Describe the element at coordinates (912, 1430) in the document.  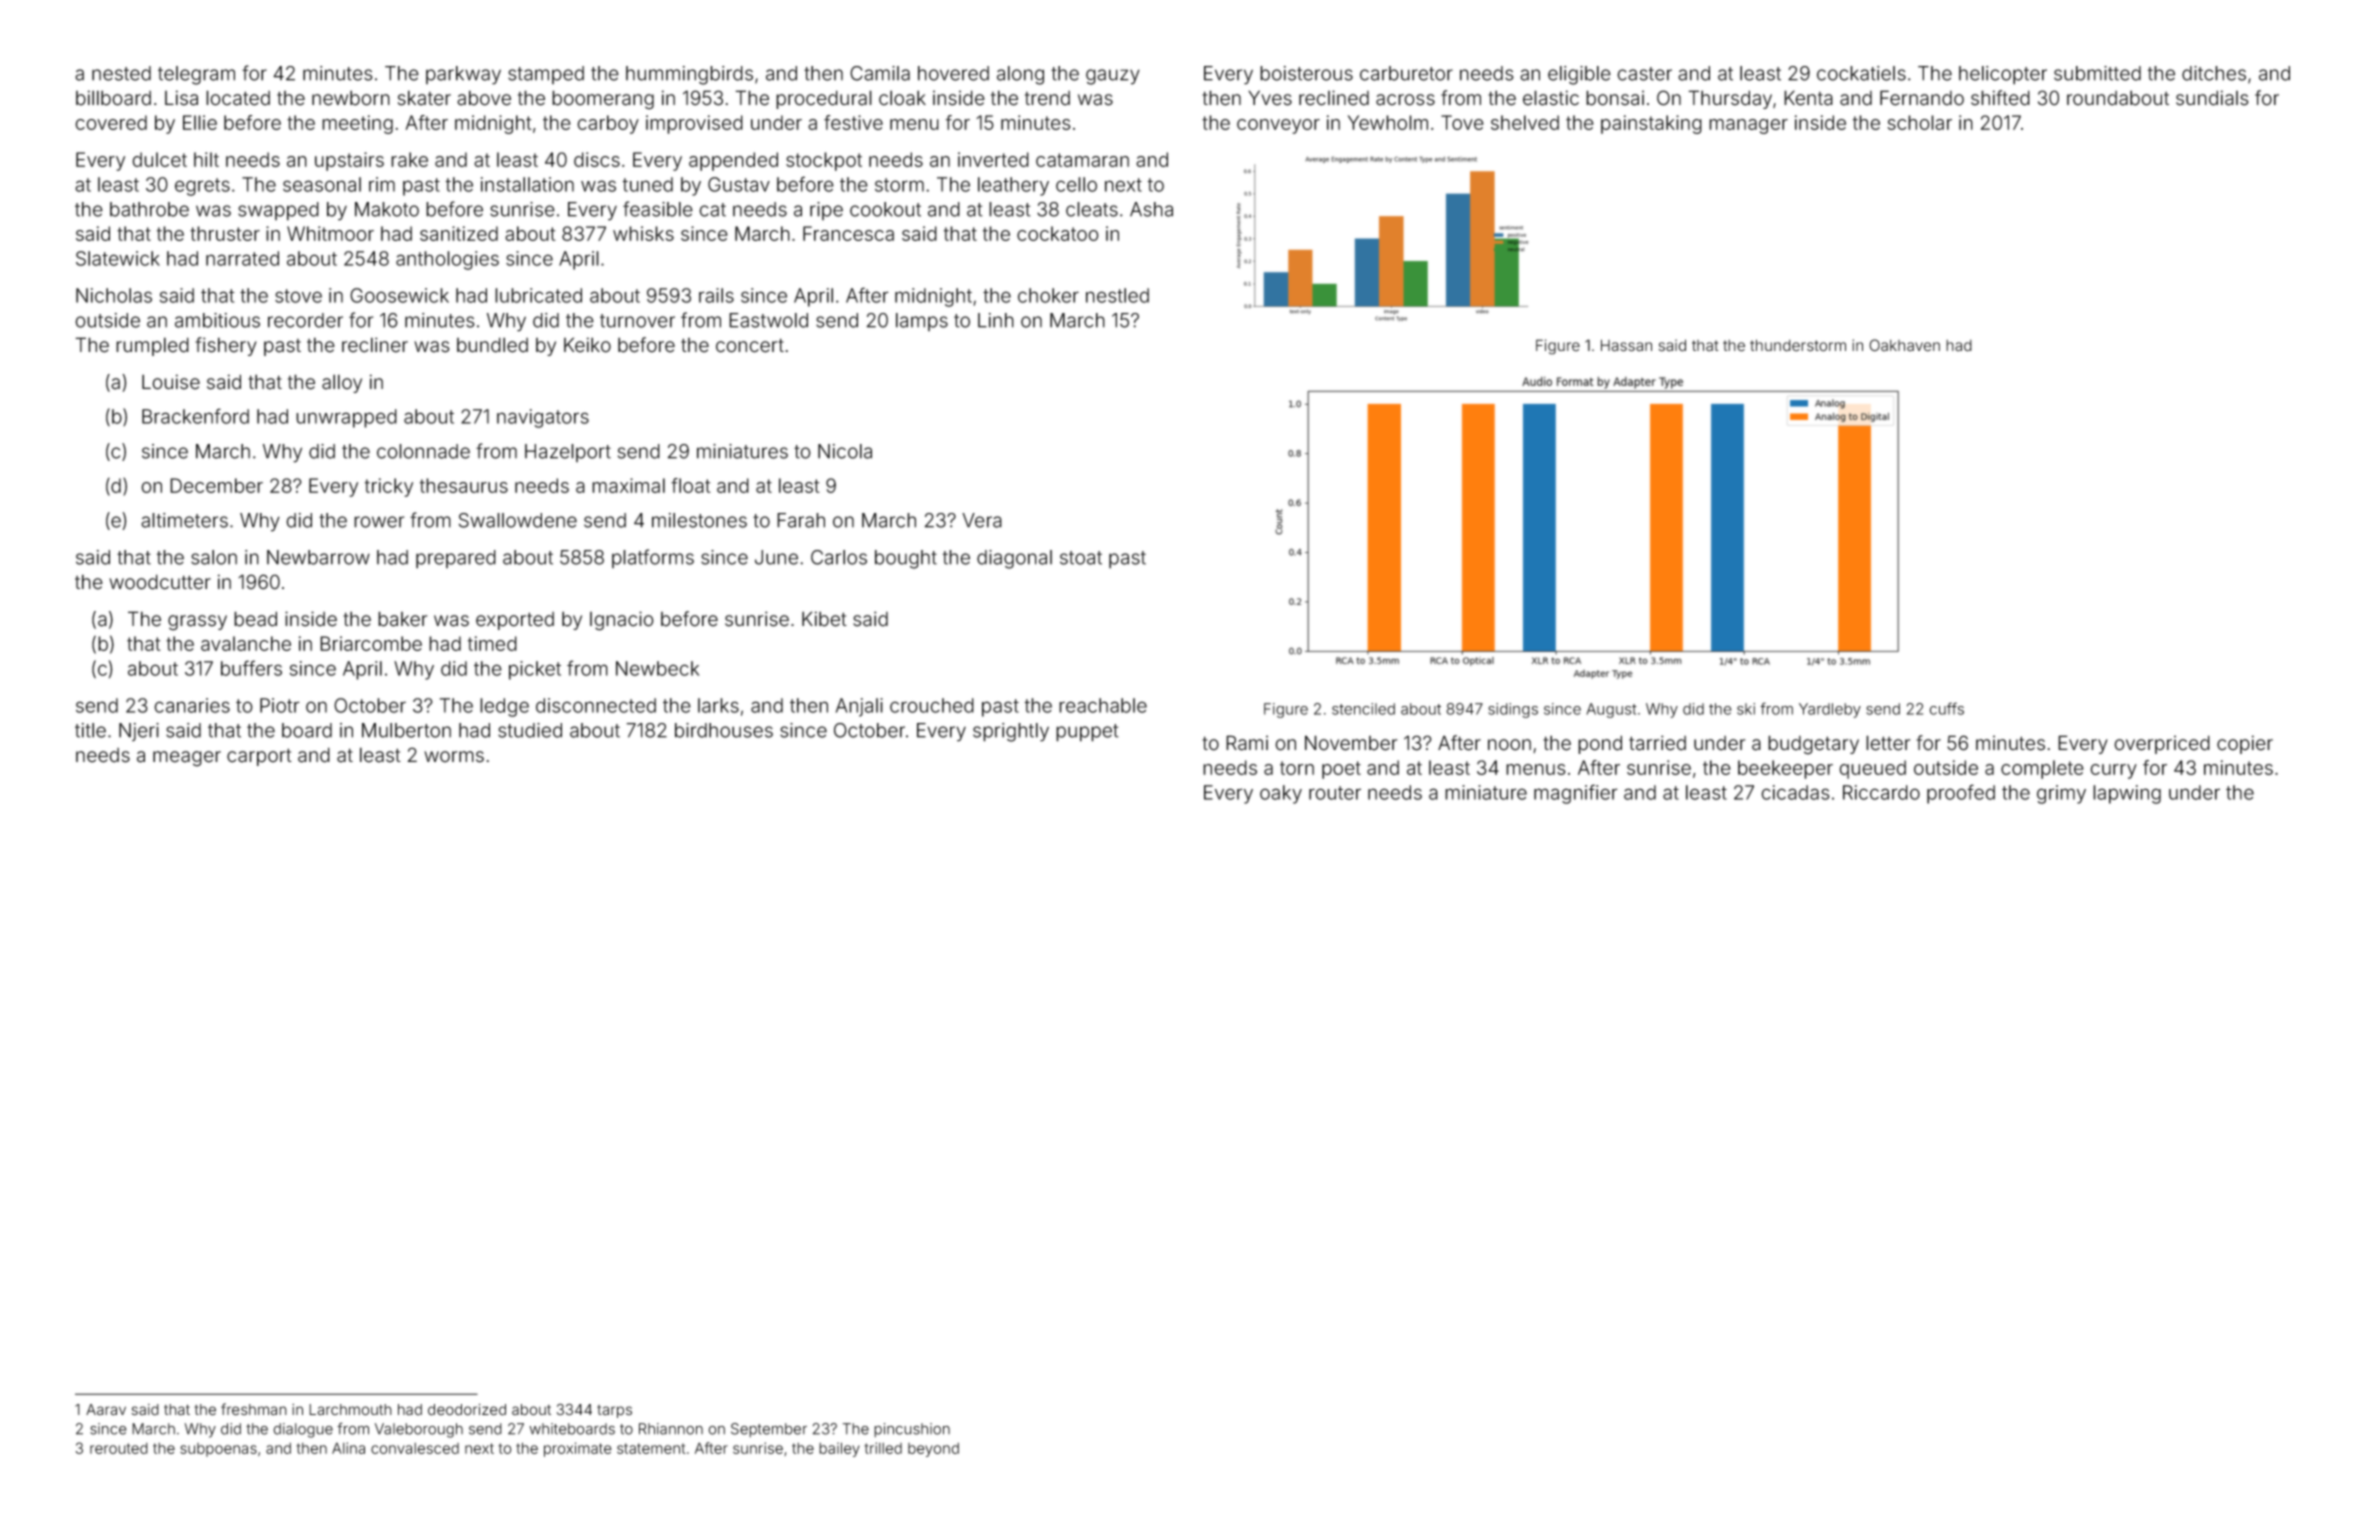
I see `pincushion` at that location.
